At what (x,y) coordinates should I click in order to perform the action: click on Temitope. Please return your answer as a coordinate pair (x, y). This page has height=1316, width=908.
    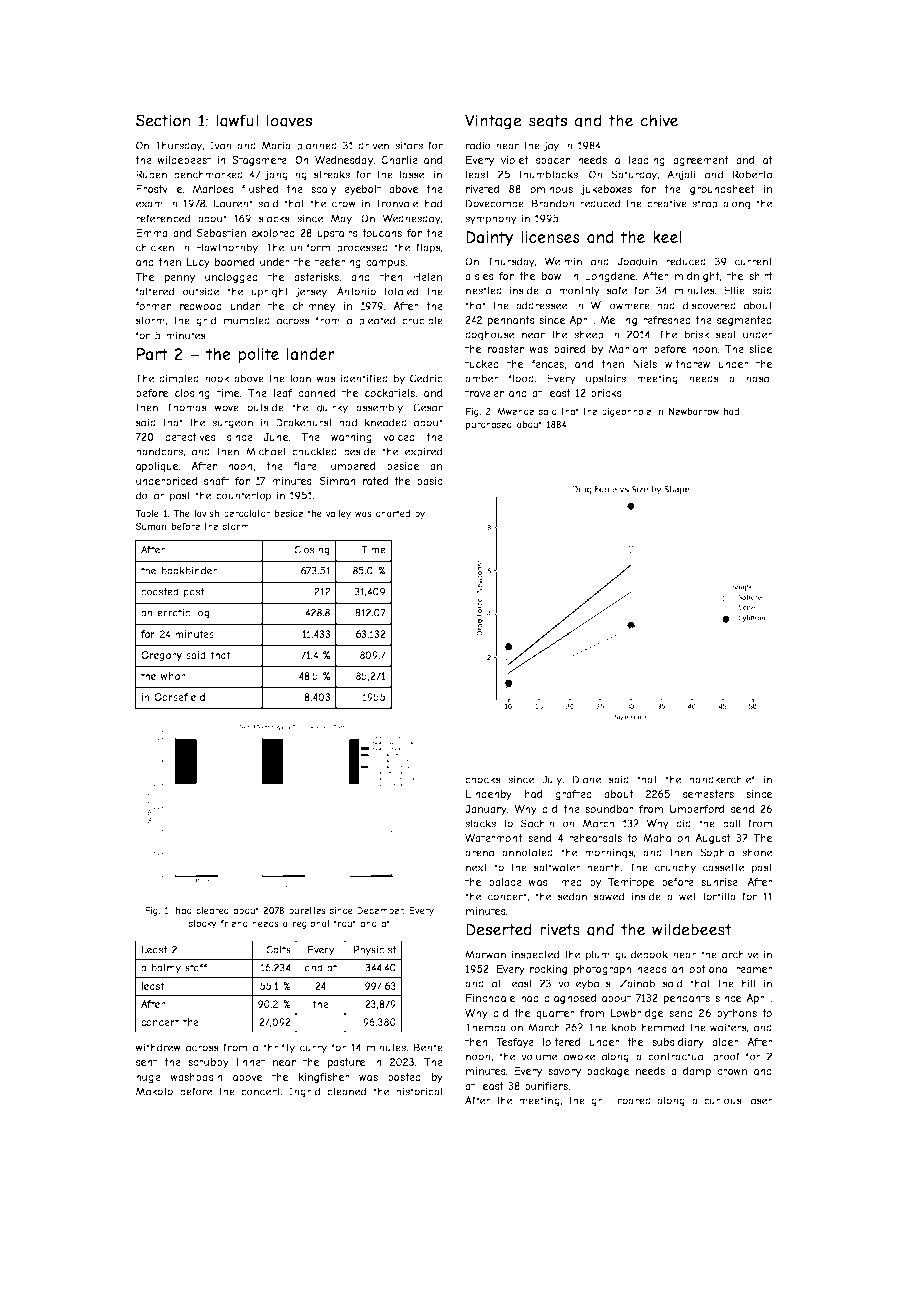
    Looking at the image, I should click on (631, 883).
